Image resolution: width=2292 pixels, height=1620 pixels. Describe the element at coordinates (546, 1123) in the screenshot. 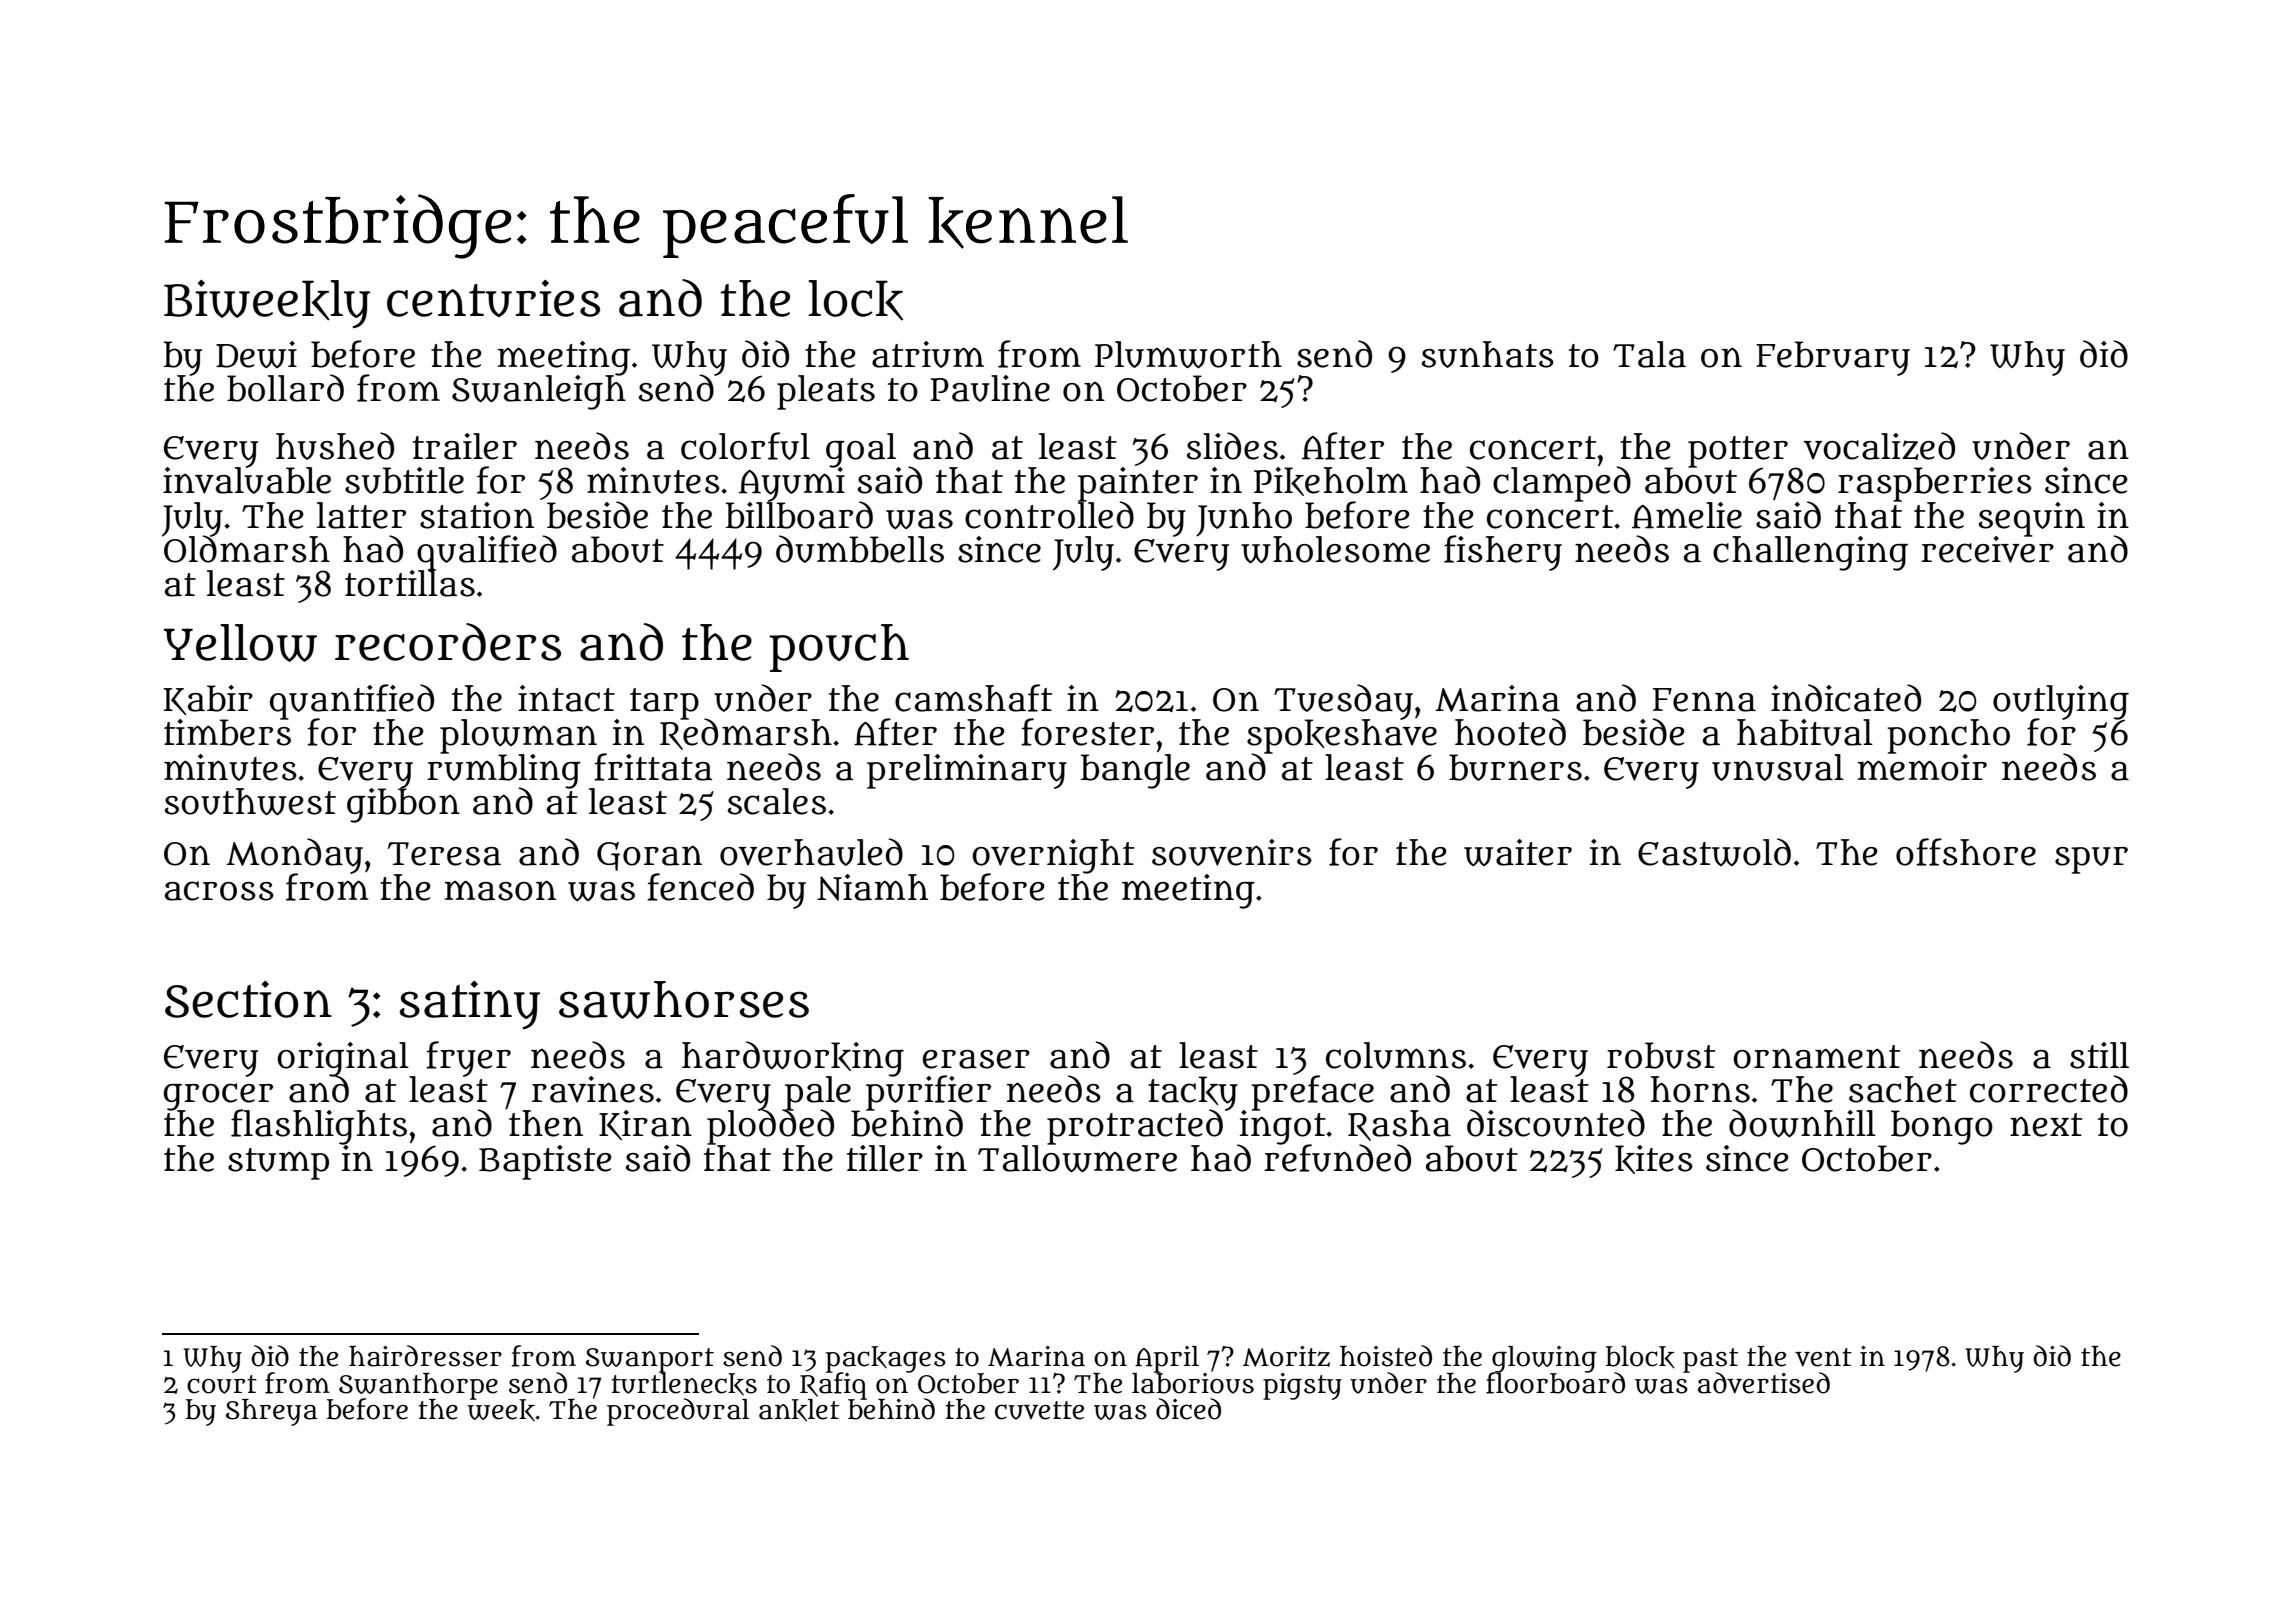

I see `then` at that location.
